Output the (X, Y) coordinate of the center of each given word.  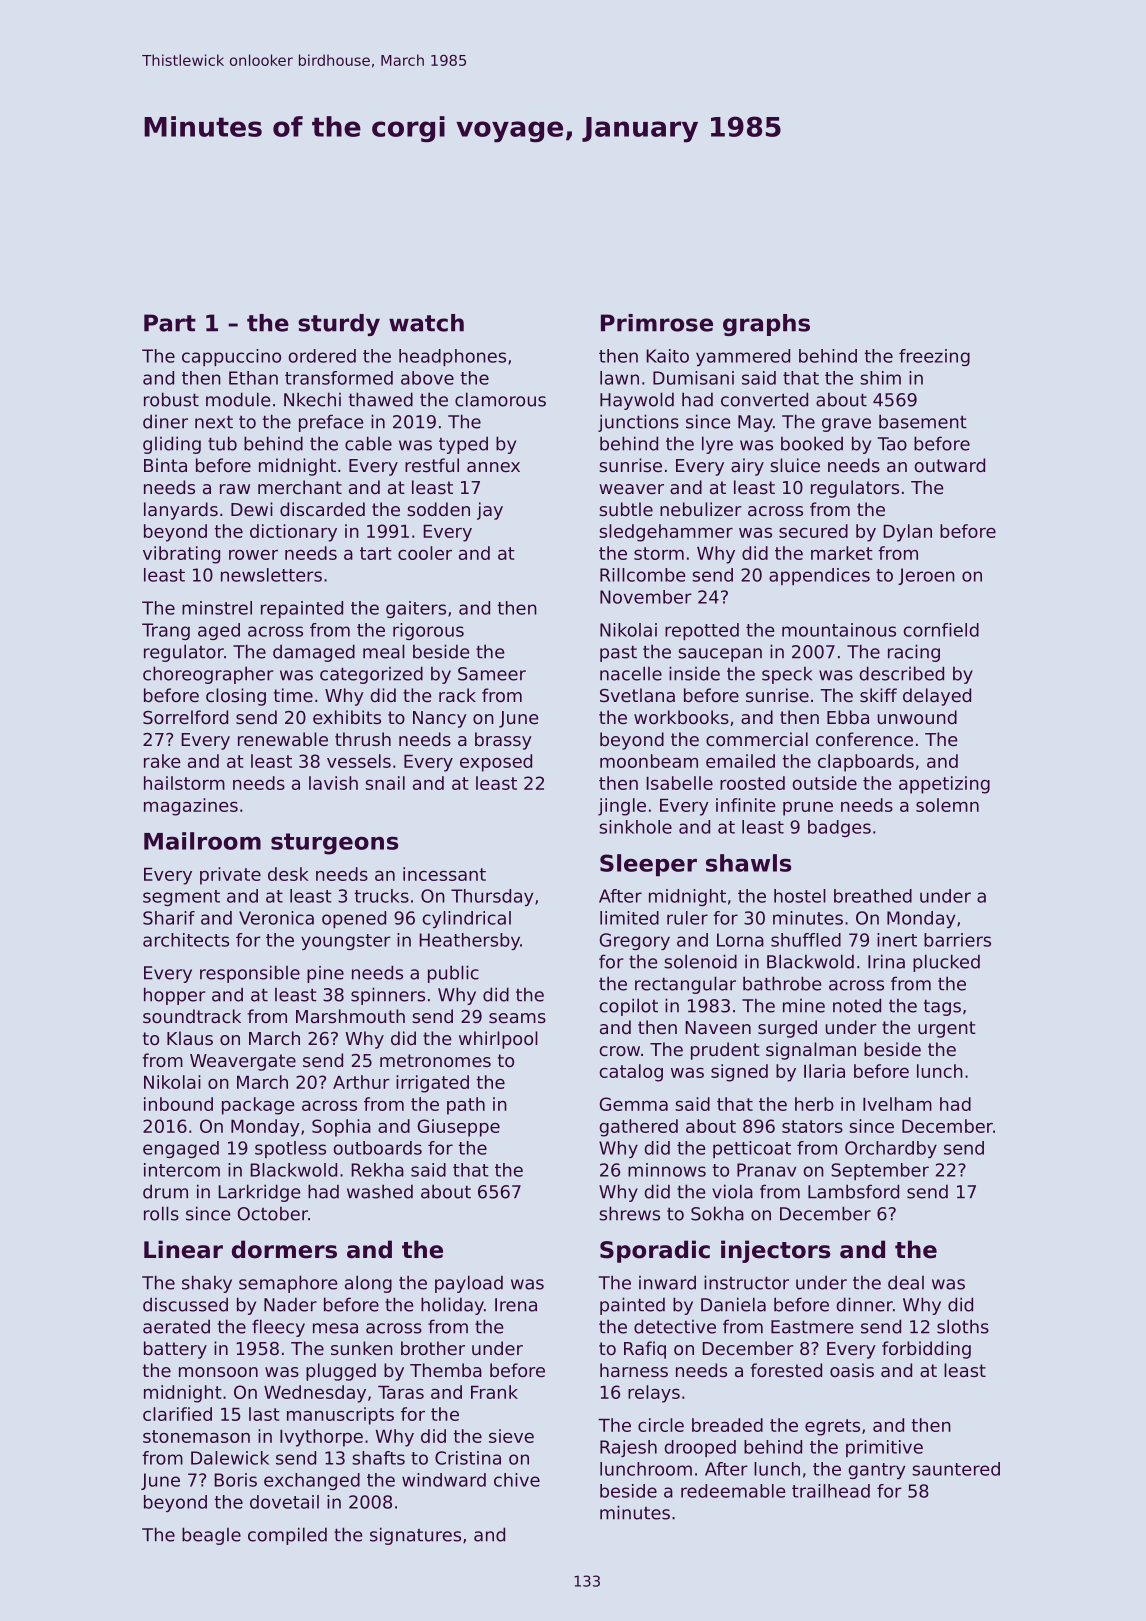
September (880, 1171)
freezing (934, 357)
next (214, 422)
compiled (287, 1536)
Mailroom (202, 841)
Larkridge (259, 1193)
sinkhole (635, 827)
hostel (800, 896)
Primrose (657, 323)
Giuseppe (459, 1128)
